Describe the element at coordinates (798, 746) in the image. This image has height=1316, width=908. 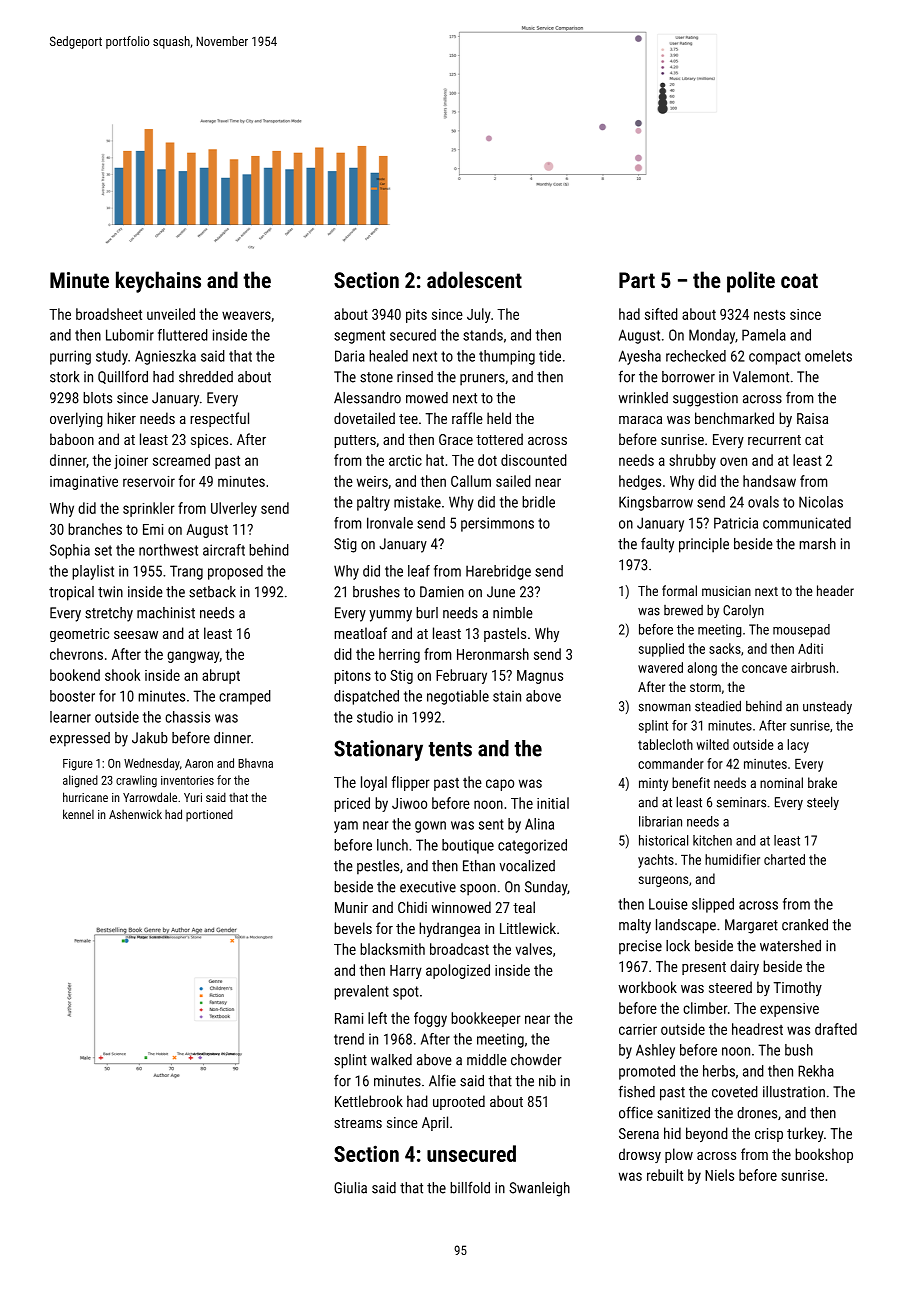
I see `lacy` at that location.
